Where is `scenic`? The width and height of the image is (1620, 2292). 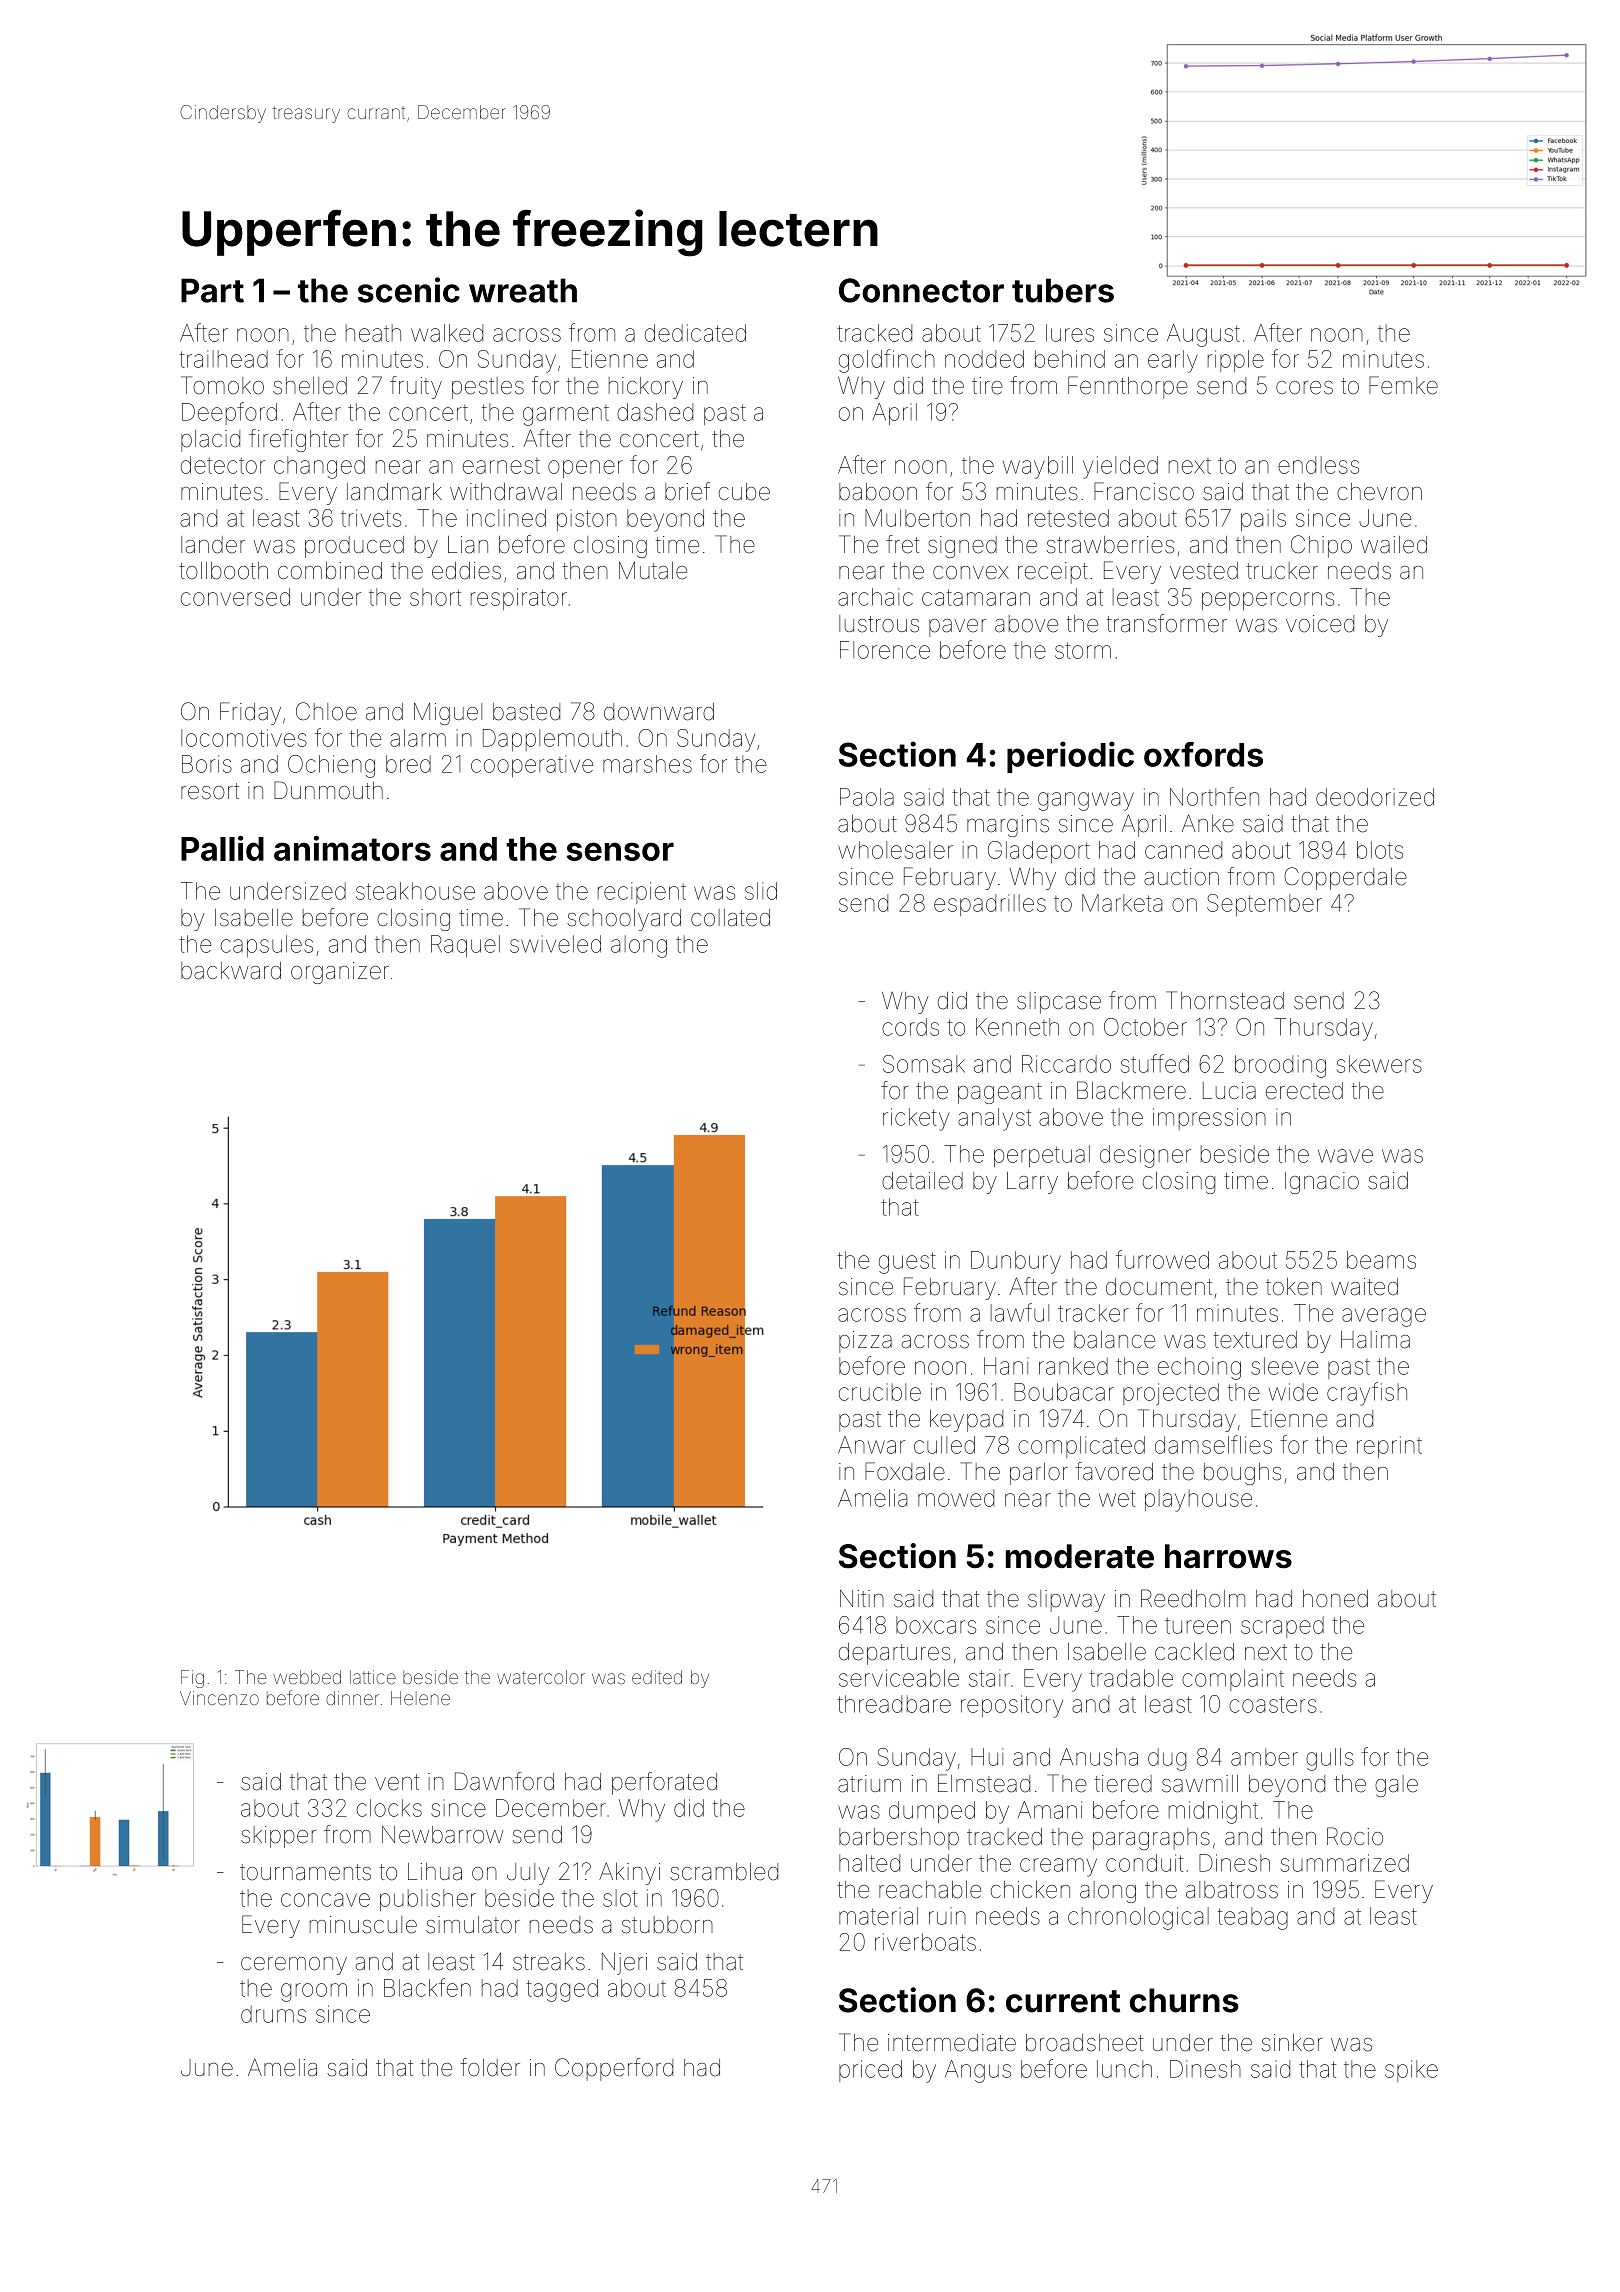 scenic is located at coordinates (409, 290).
